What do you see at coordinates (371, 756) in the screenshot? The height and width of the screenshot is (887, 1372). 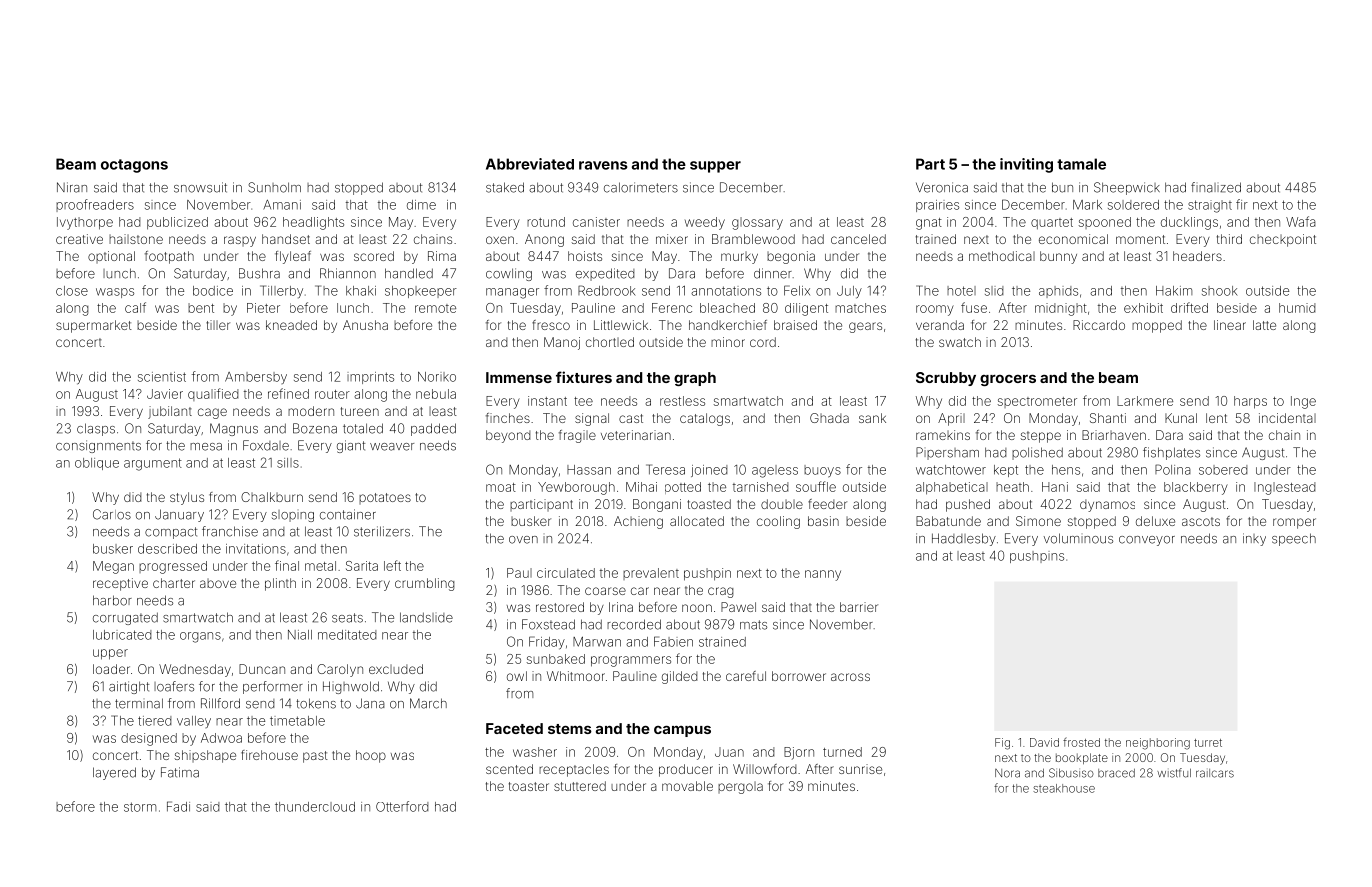 I see `hoop` at bounding box center [371, 756].
